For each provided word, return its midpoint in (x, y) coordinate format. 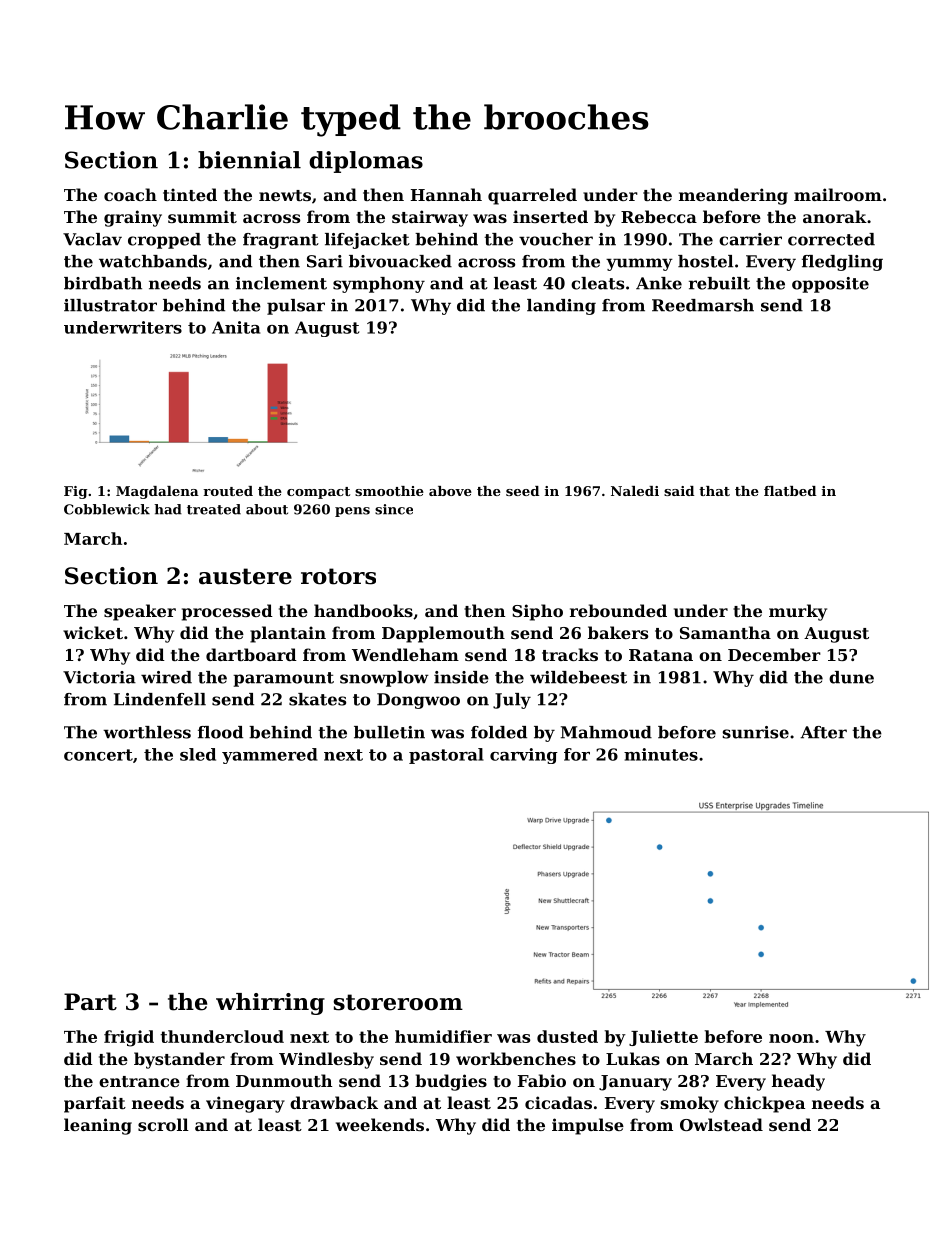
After (823, 732)
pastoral (446, 756)
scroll (163, 1124)
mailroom (838, 194)
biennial (249, 160)
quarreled (532, 196)
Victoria (99, 677)
